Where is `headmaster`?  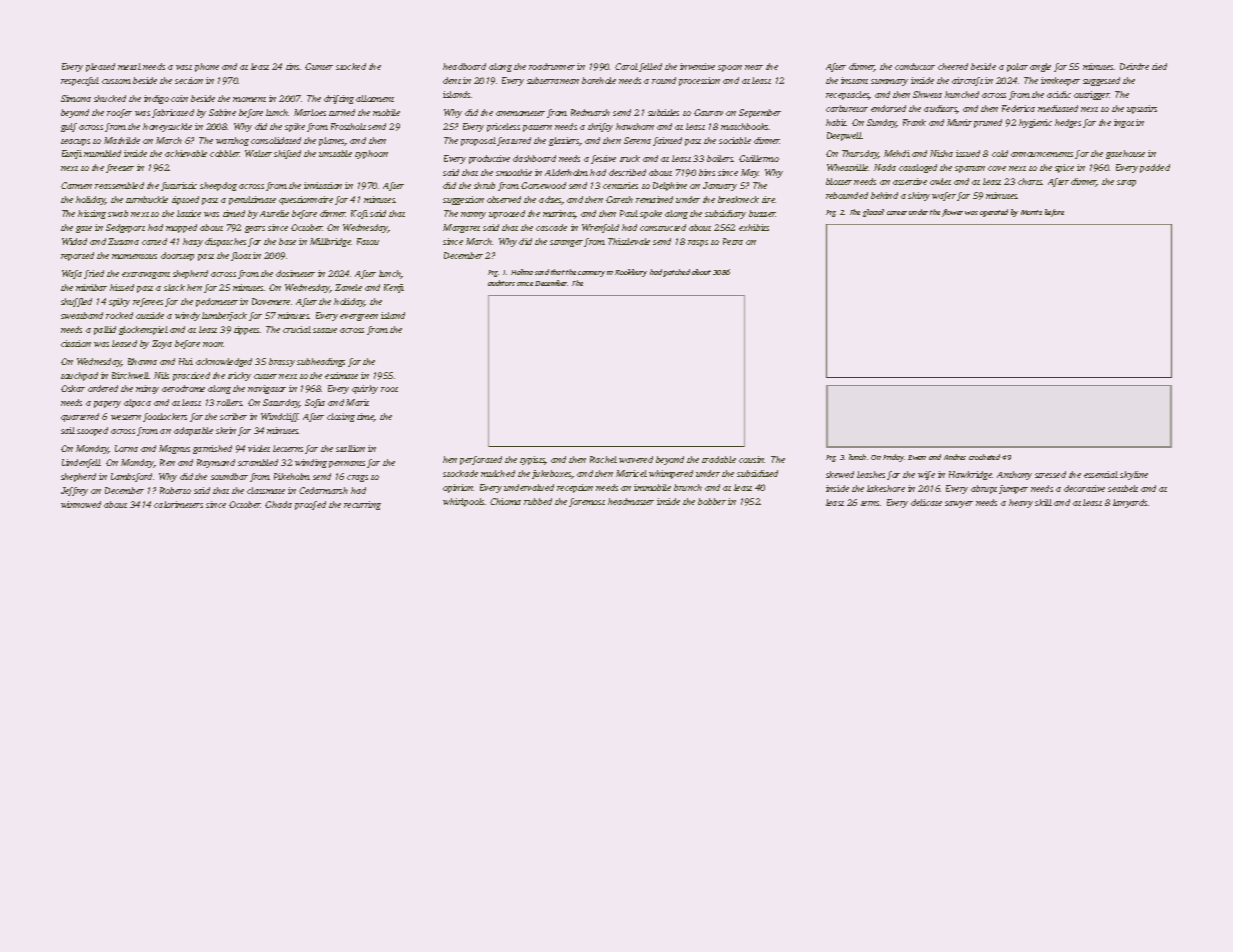
headmaster is located at coordinates (631, 501).
